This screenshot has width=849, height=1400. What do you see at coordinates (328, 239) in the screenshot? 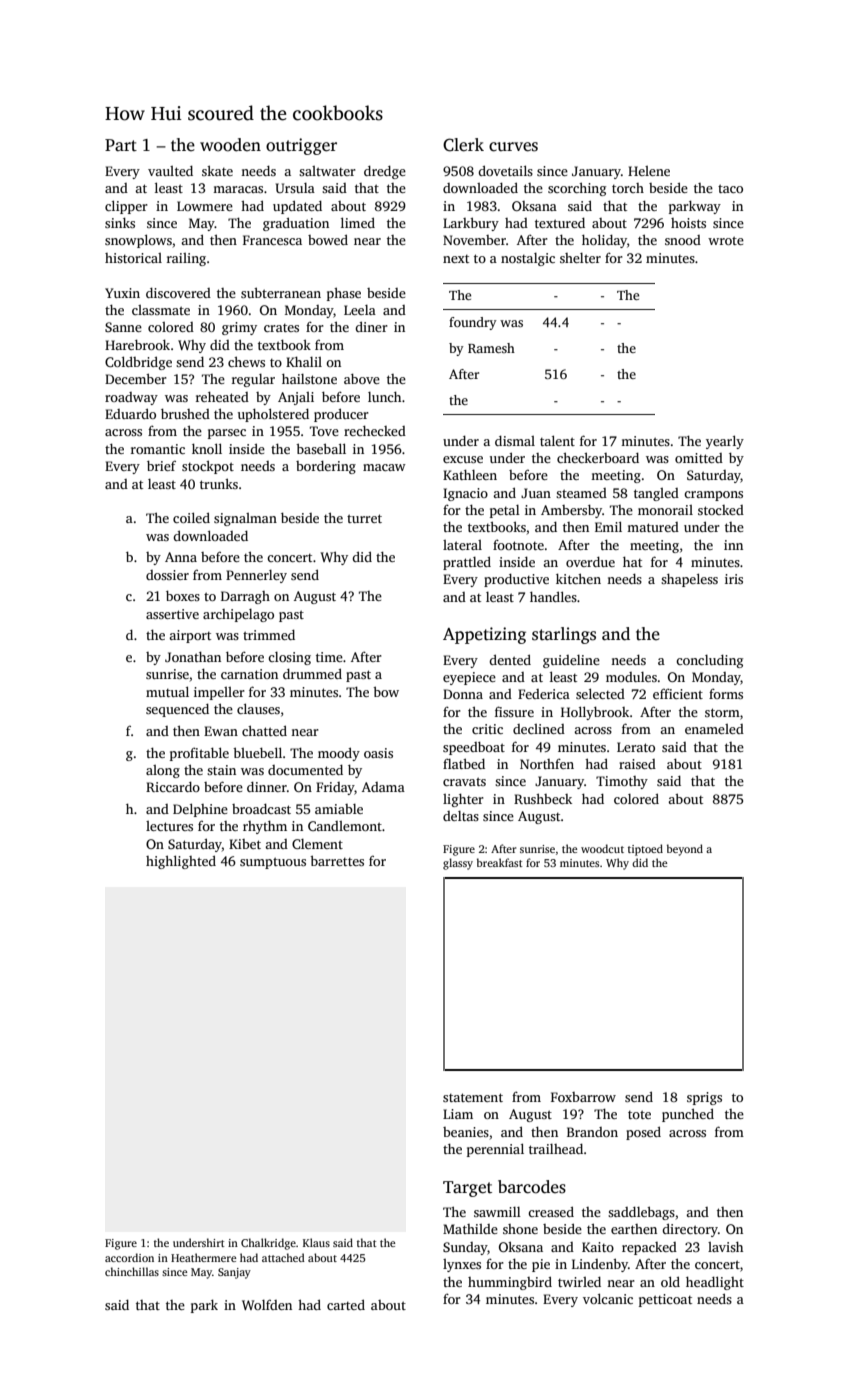
I see `bowed` at bounding box center [328, 239].
